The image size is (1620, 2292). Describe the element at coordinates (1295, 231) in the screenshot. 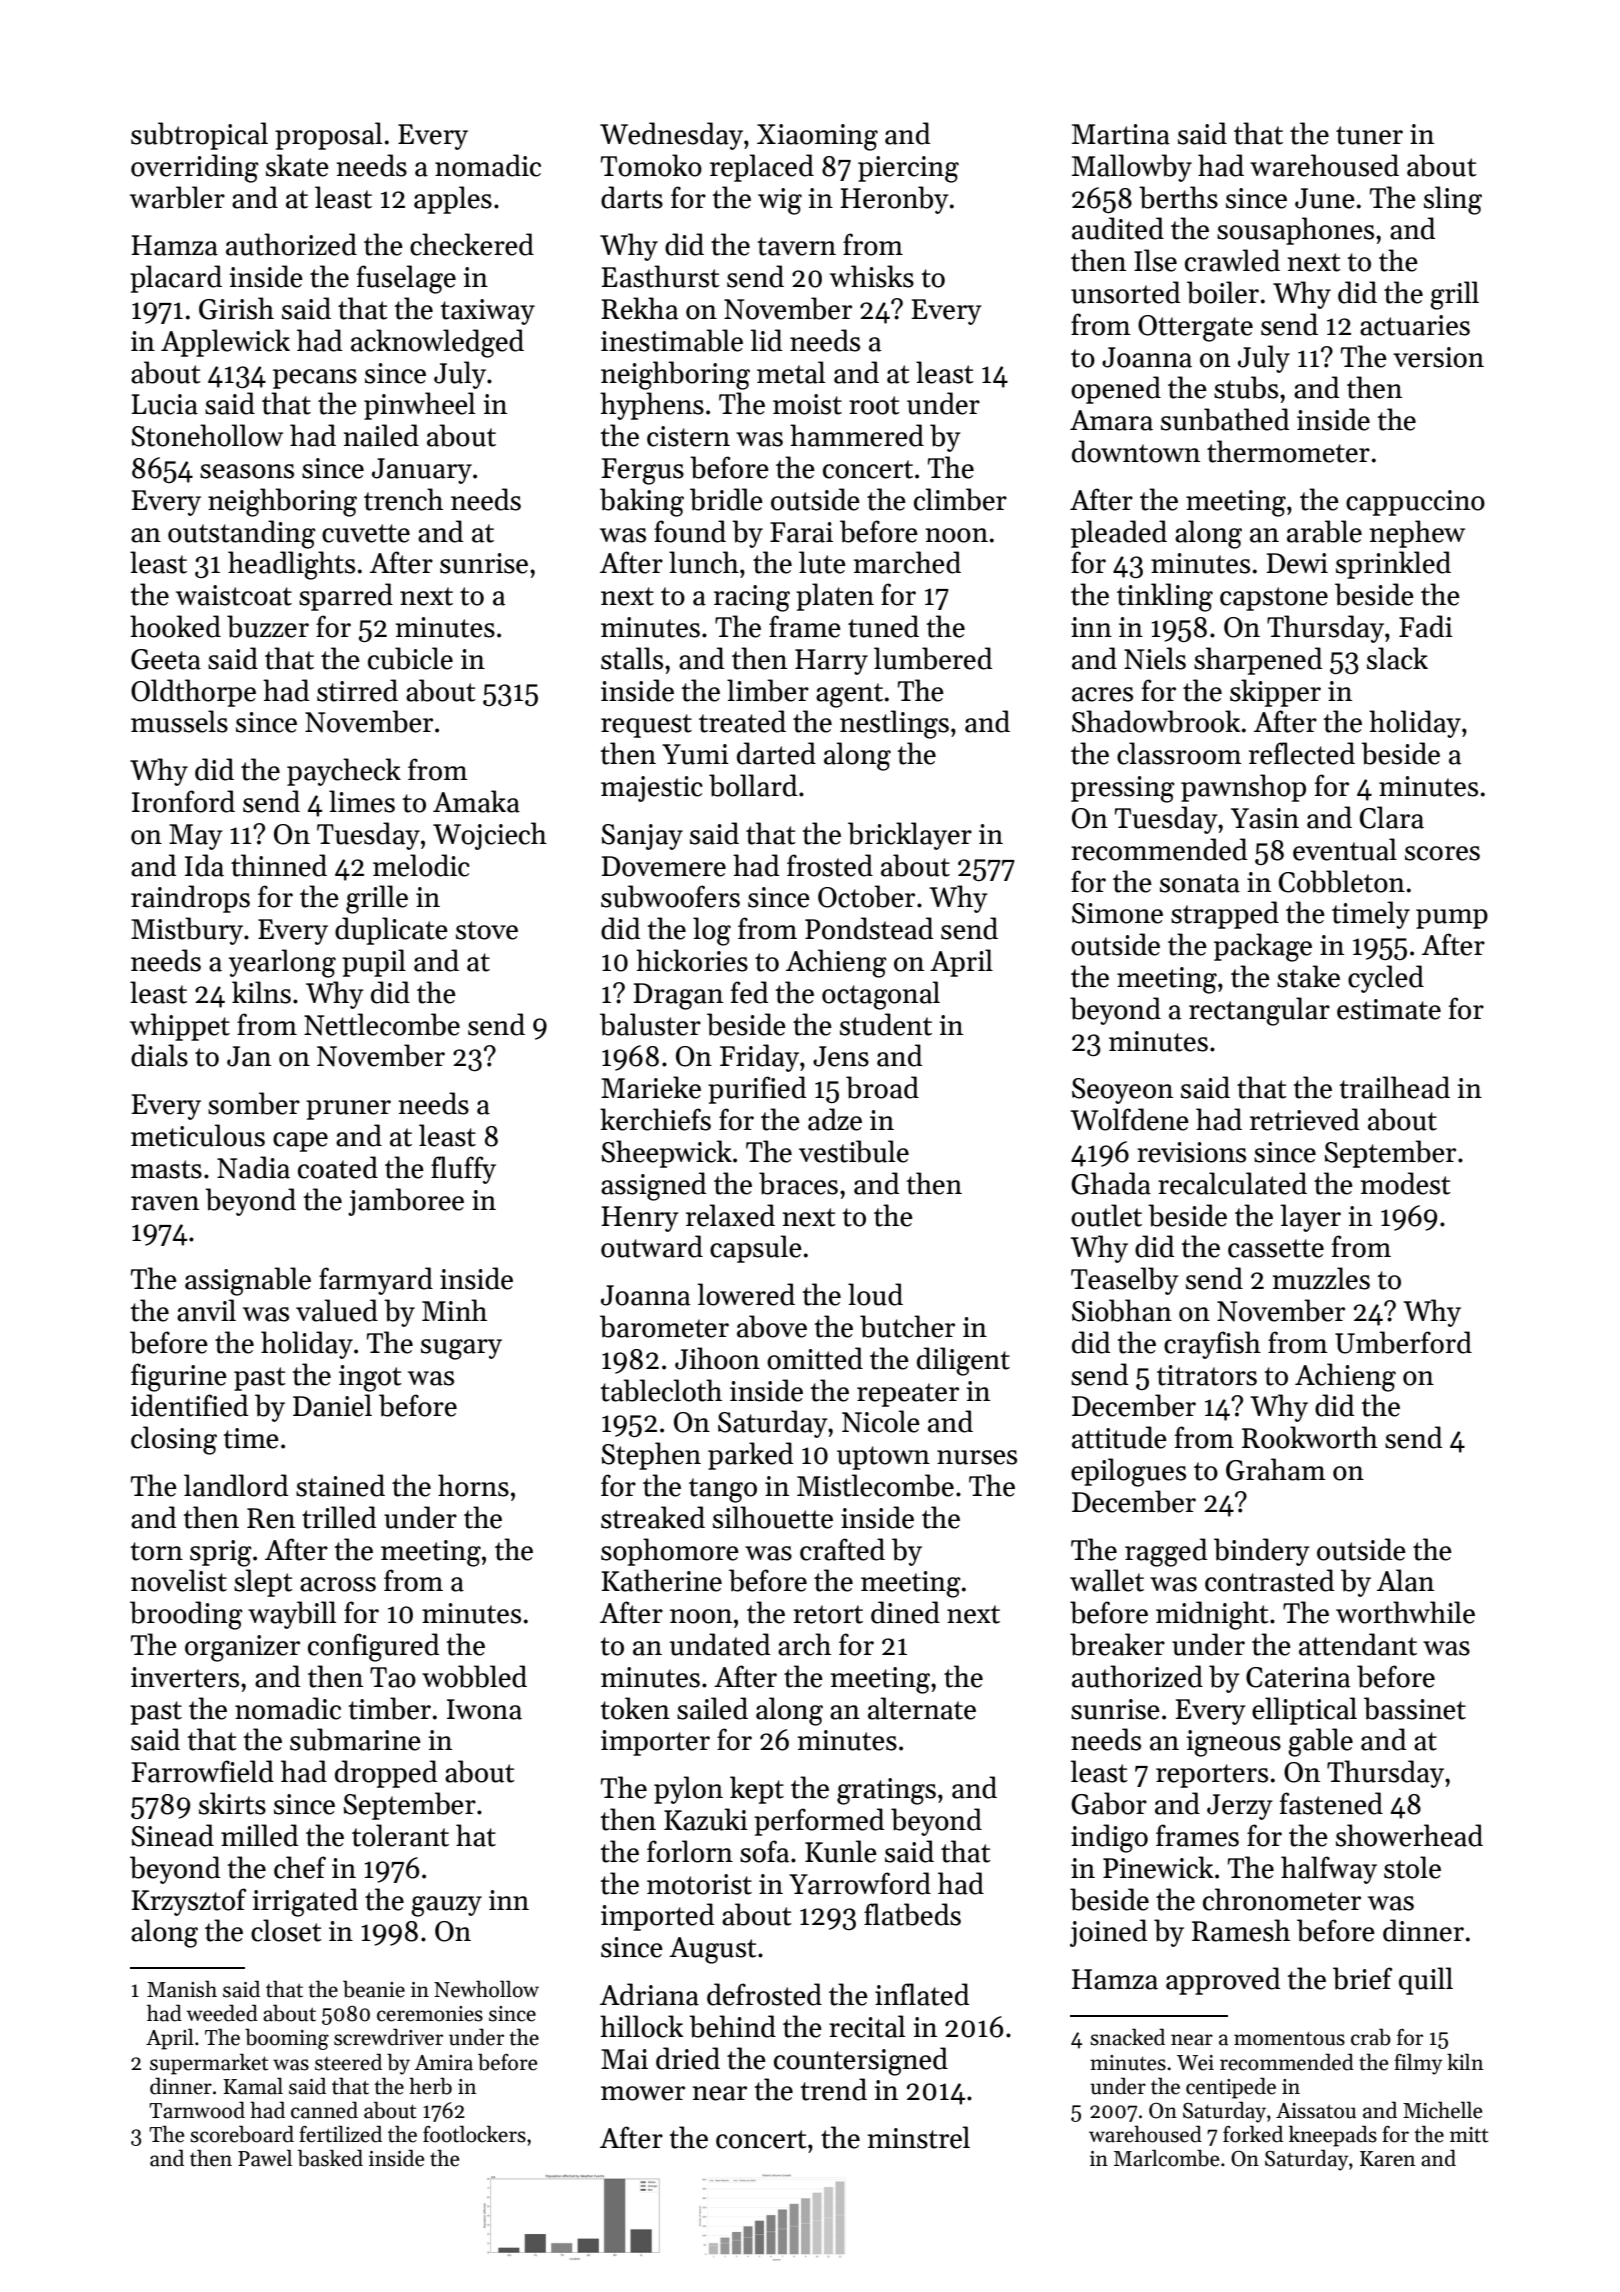

I see `sousaphones` at that location.
